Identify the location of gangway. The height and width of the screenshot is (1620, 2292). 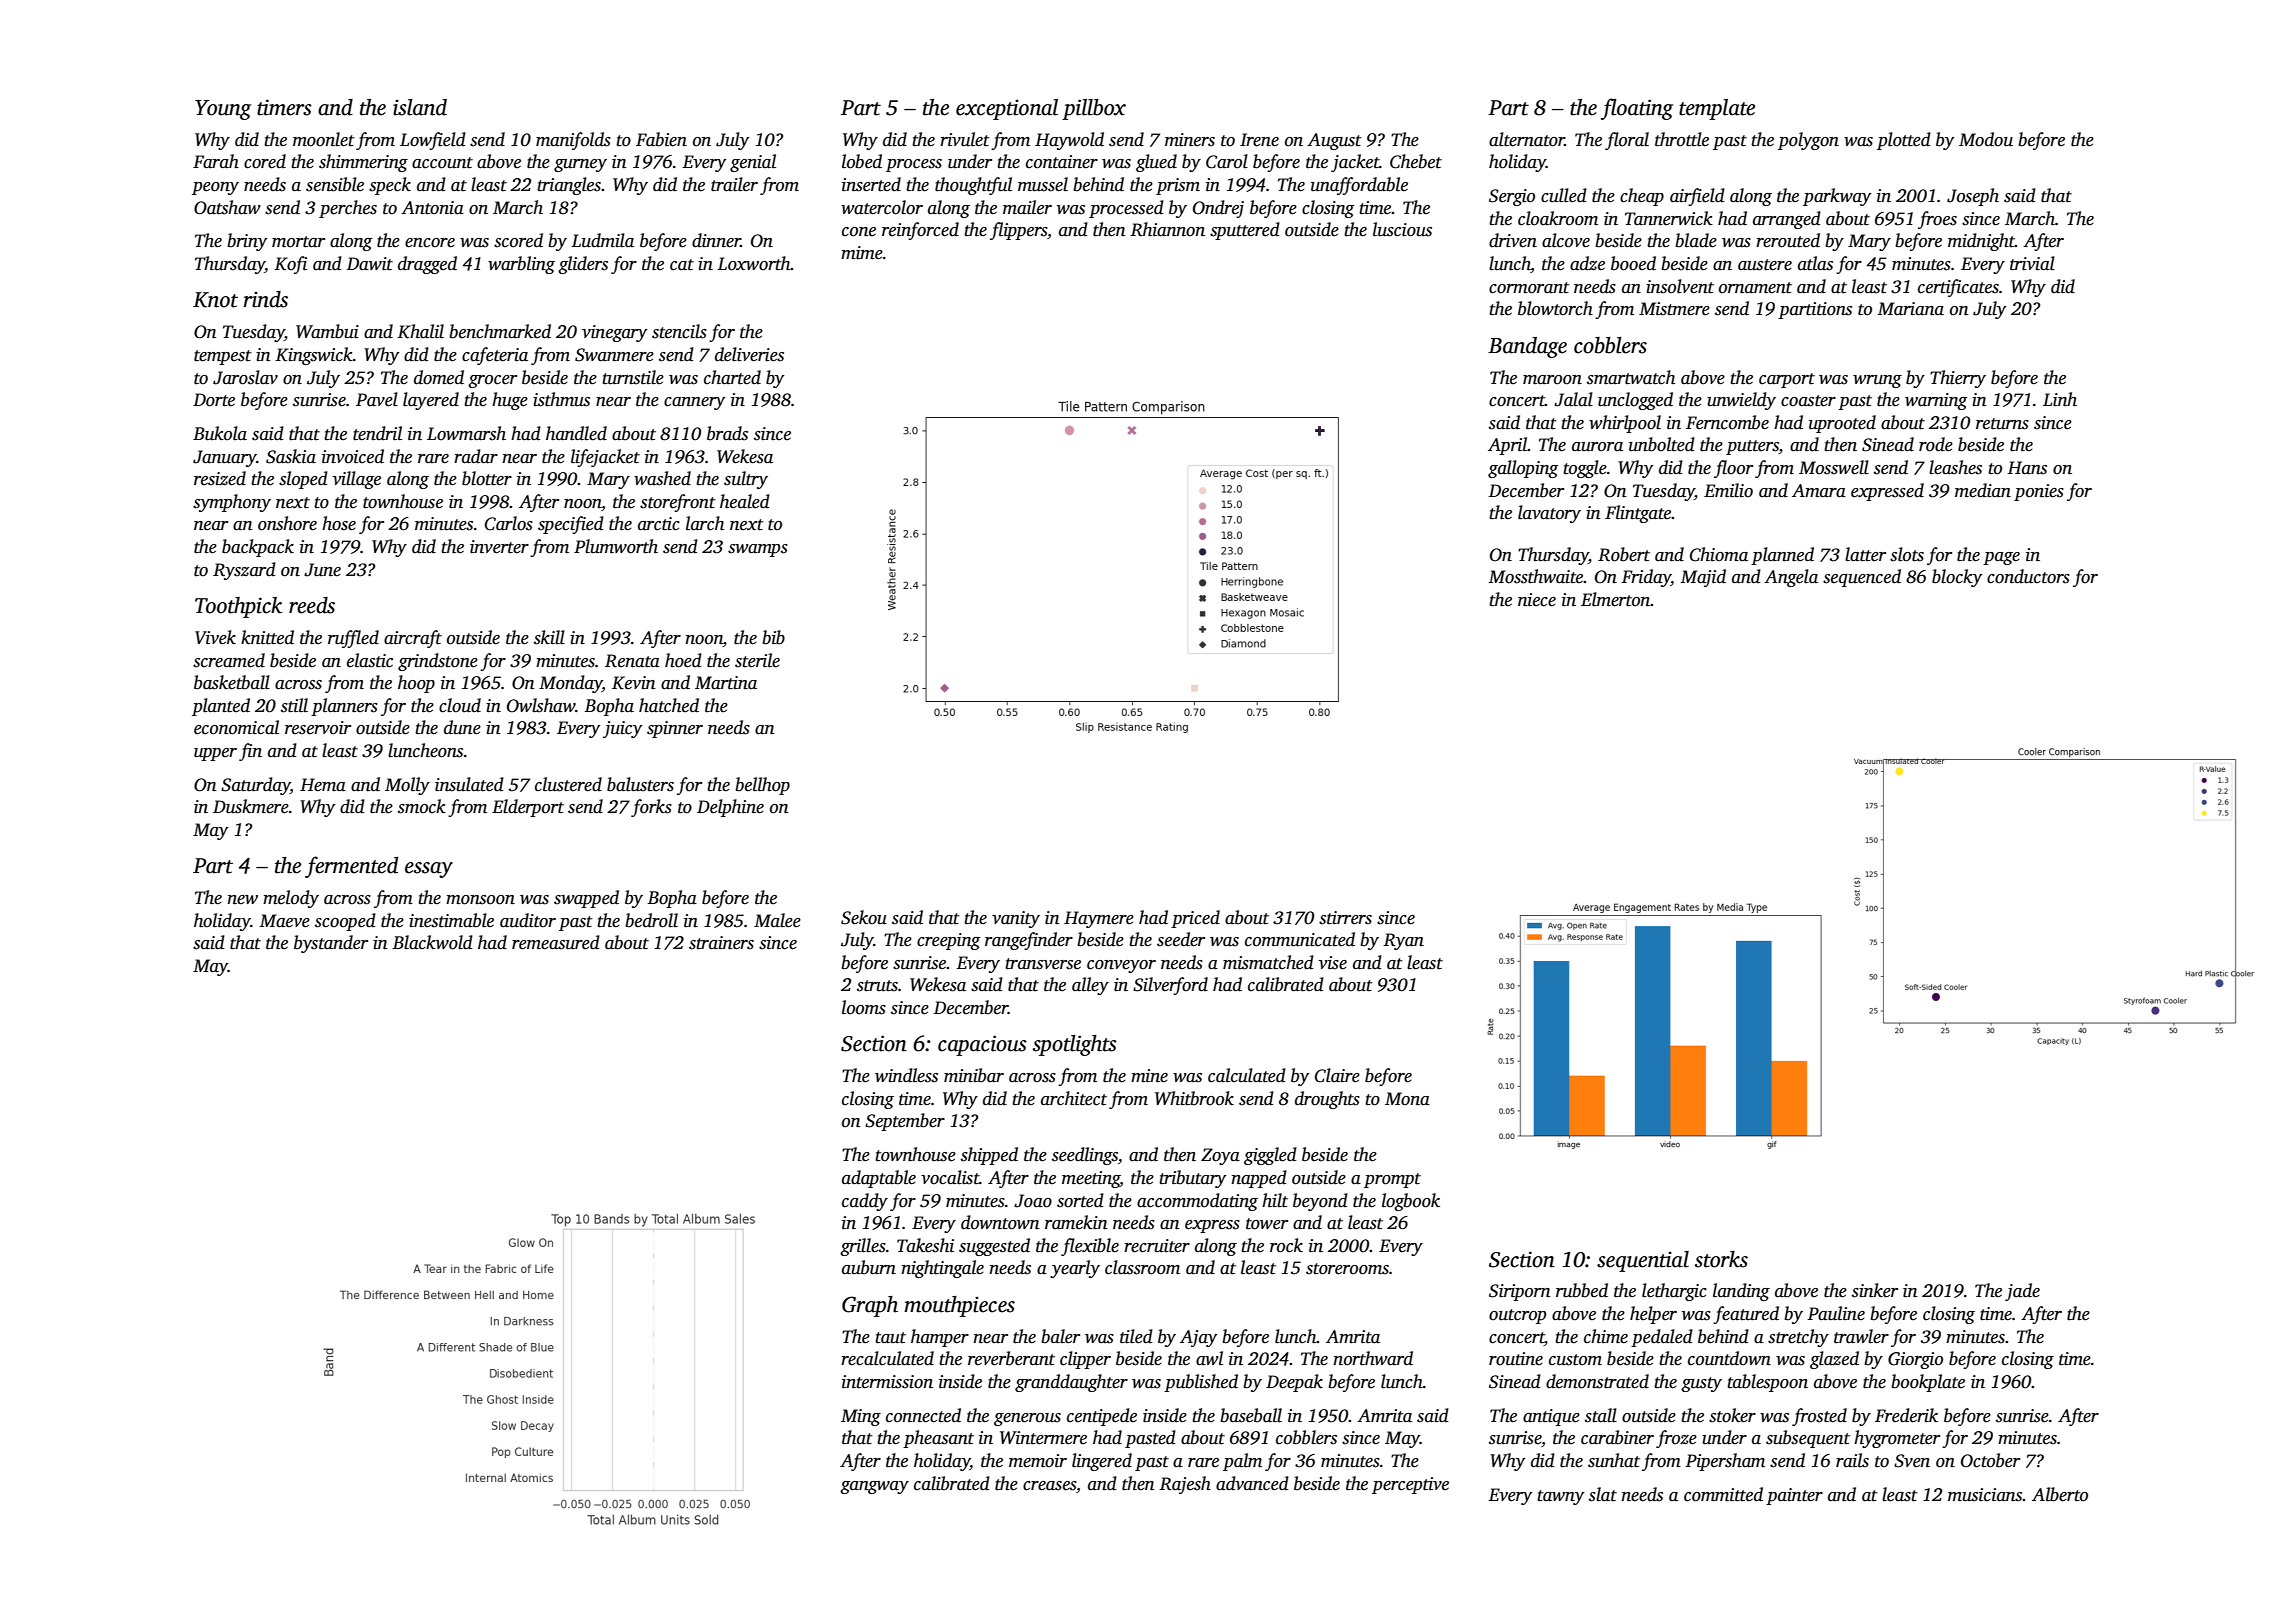
(874, 1487).
